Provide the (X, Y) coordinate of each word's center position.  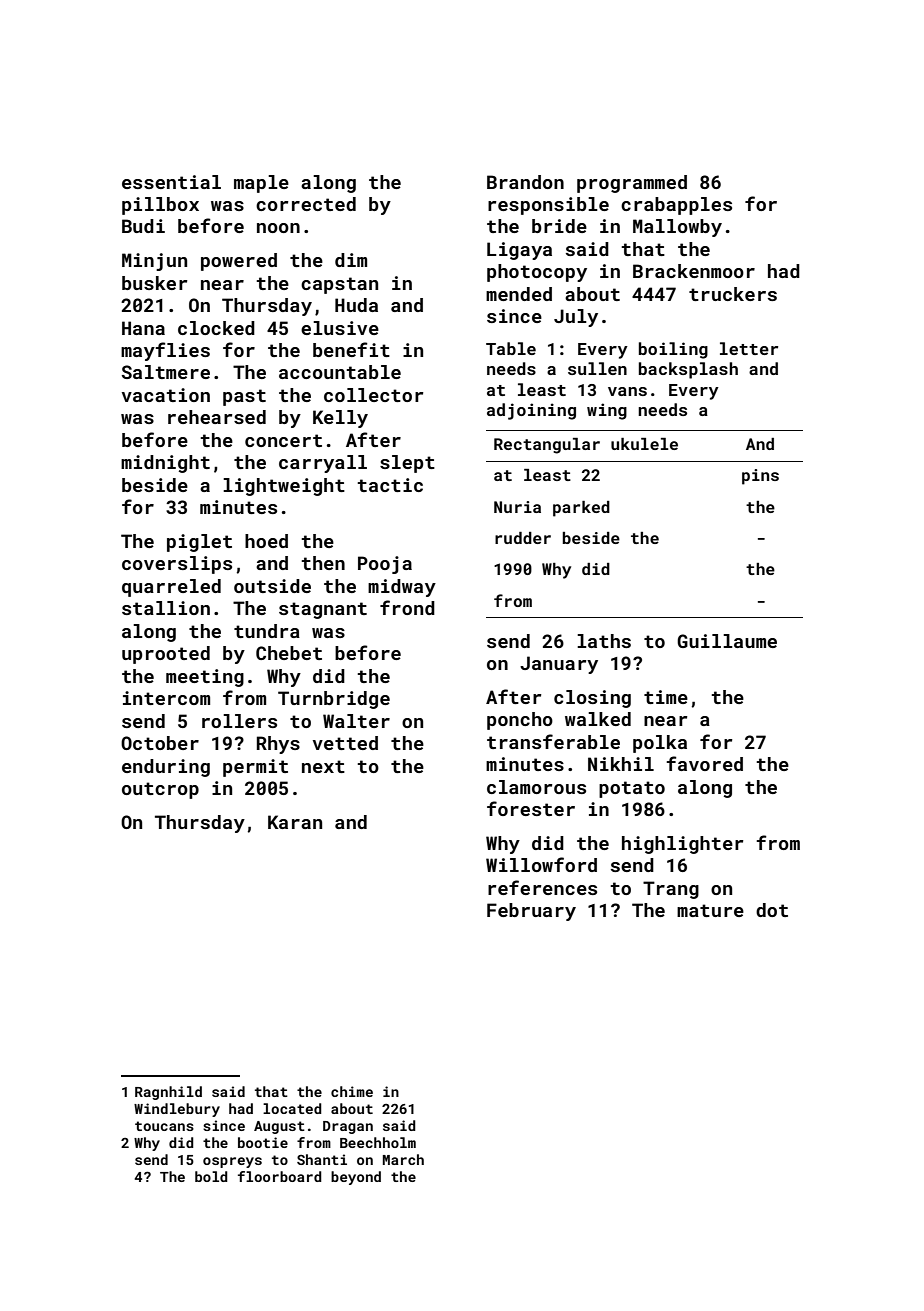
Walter (356, 721)
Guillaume (727, 641)
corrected (306, 204)
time (666, 697)
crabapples (676, 206)
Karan (295, 822)
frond (407, 607)
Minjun (154, 262)
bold (211, 1176)
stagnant (323, 610)
